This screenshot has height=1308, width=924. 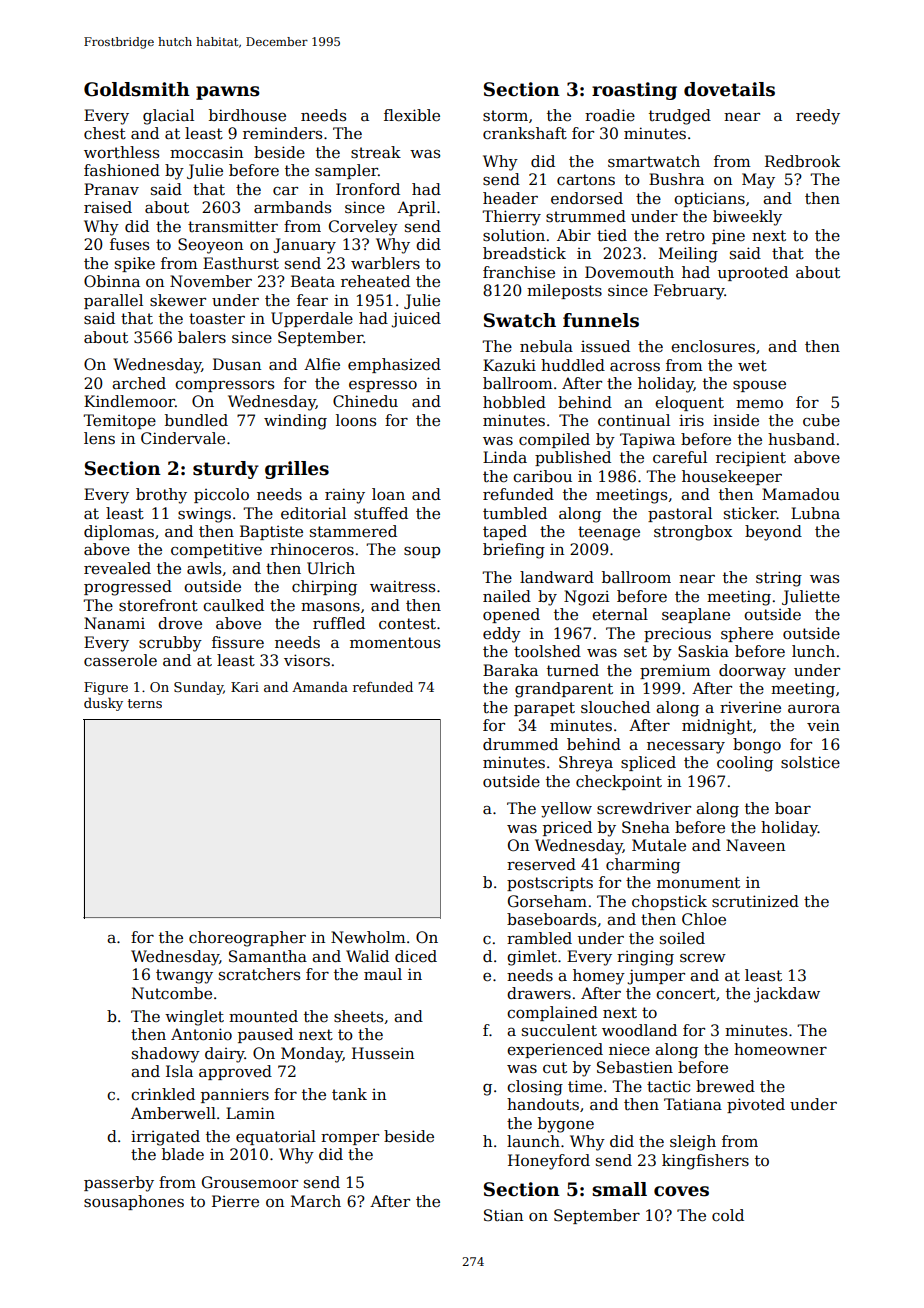 I want to click on glacial, so click(x=168, y=117).
